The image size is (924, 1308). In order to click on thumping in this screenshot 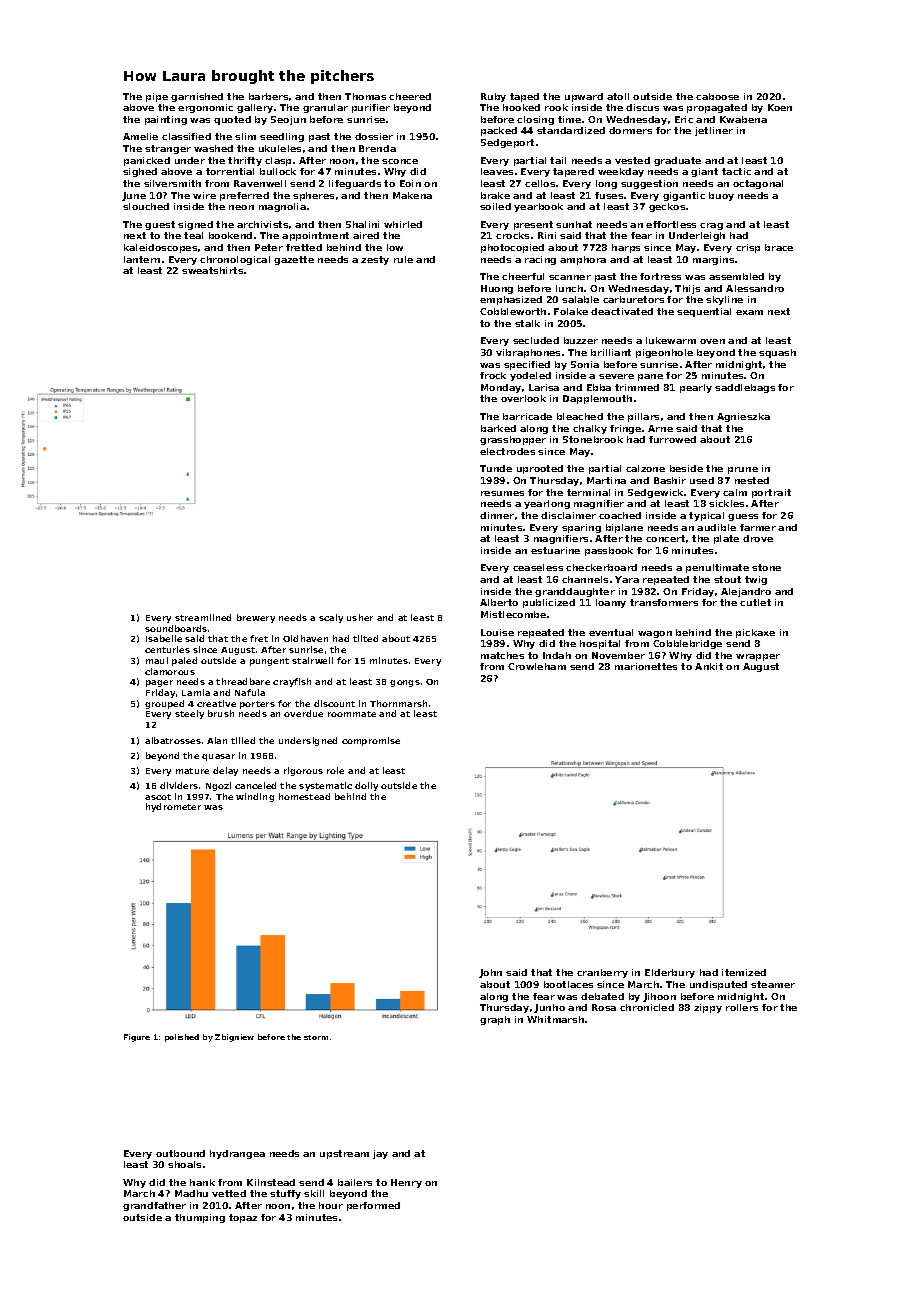, I will do `click(200, 1218)`.
